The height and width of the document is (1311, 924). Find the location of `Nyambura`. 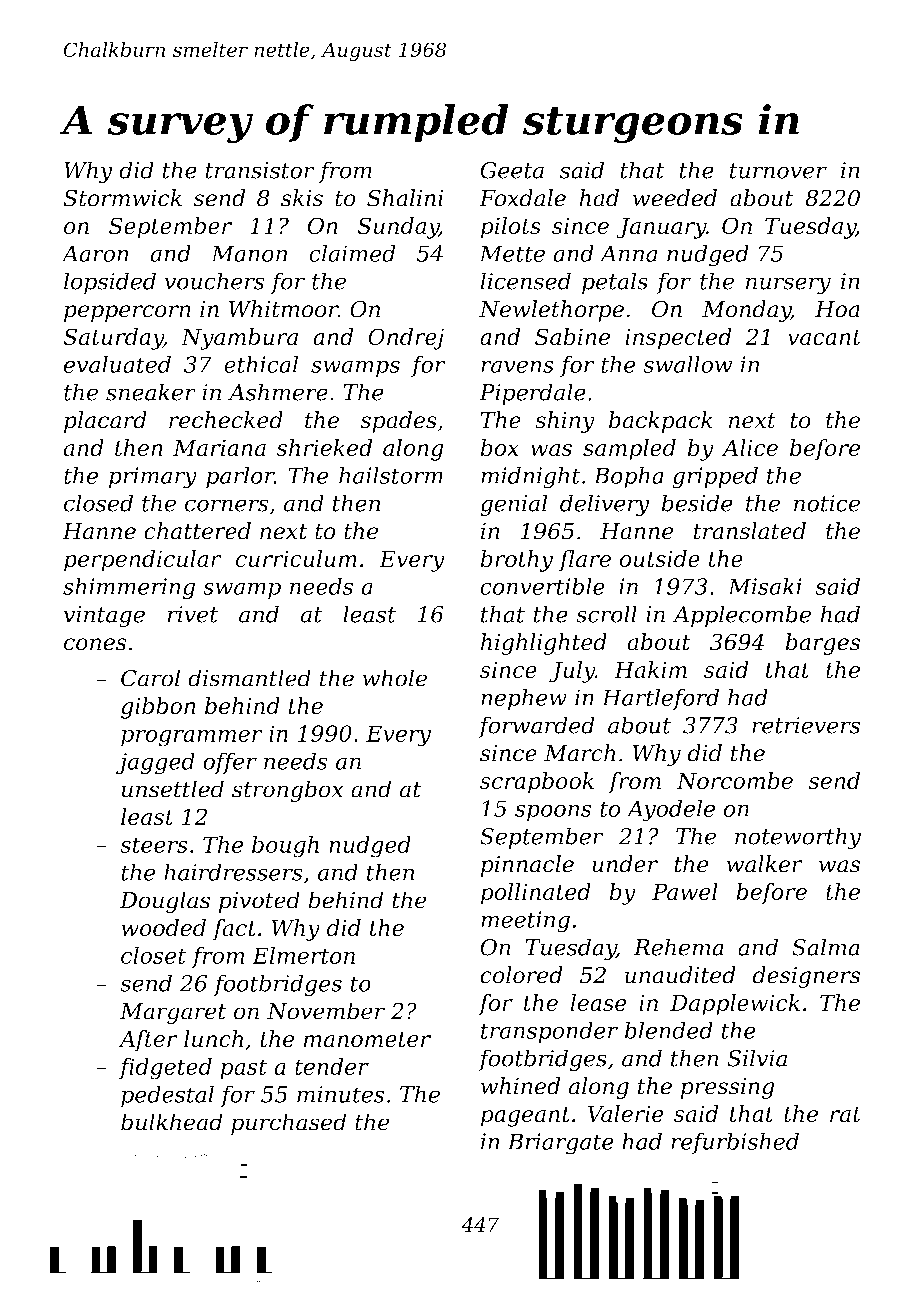

Nyambura is located at coordinates (239, 339).
